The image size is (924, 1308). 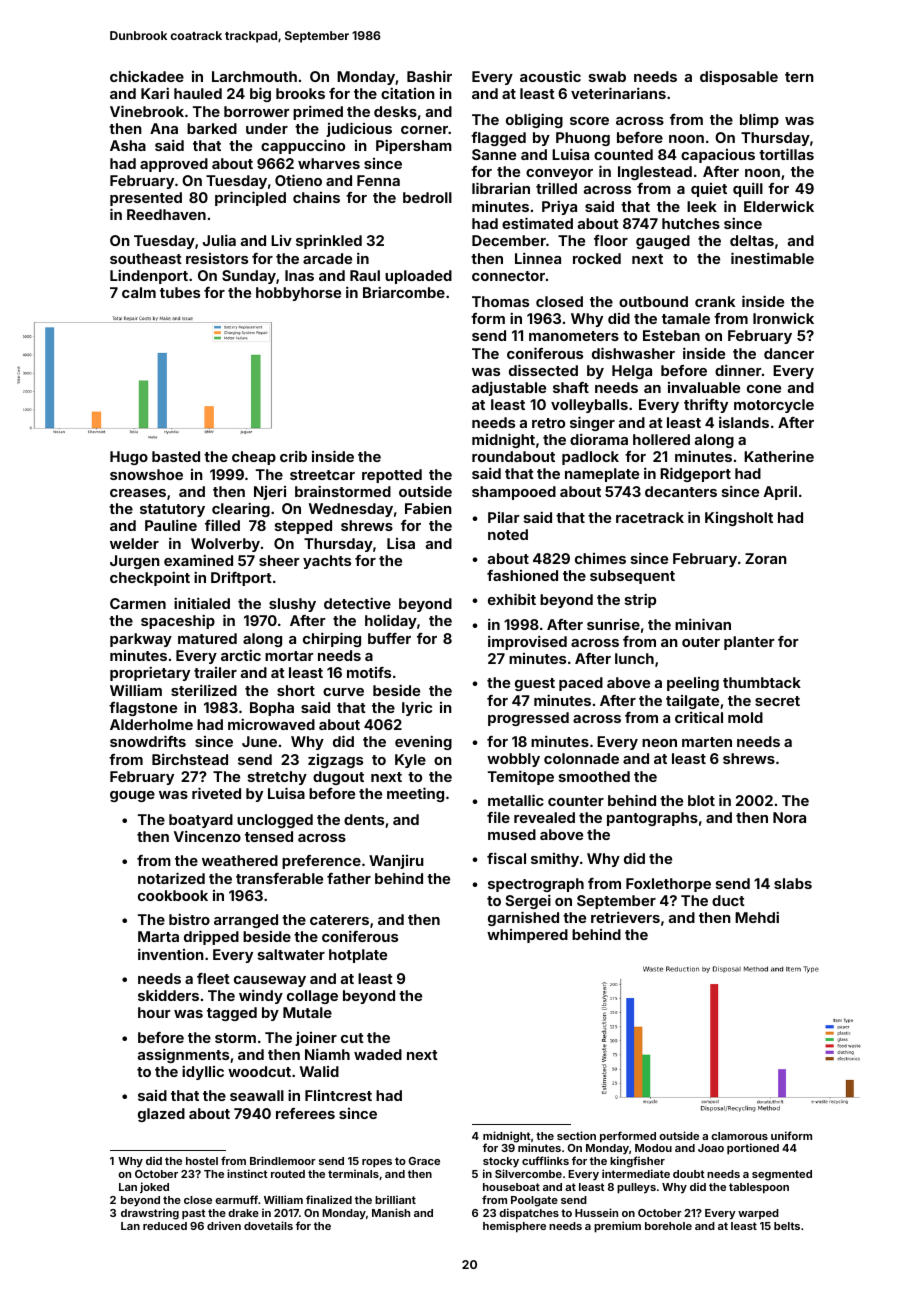 What do you see at coordinates (254, 76) in the image?
I see `Larchmouth` at bounding box center [254, 76].
